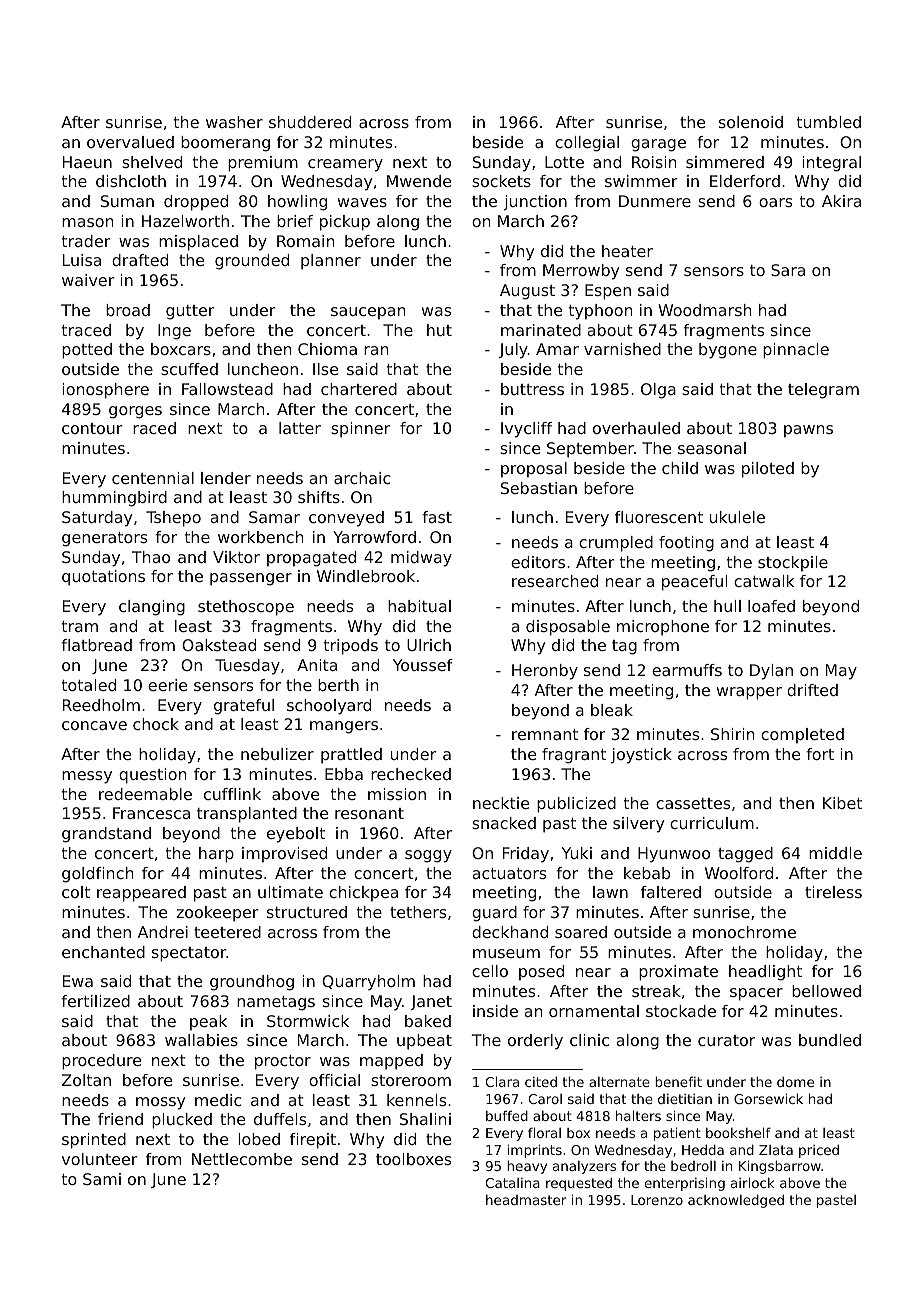 This screenshot has height=1308, width=924. I want to click on broad, so click(128, 310).
